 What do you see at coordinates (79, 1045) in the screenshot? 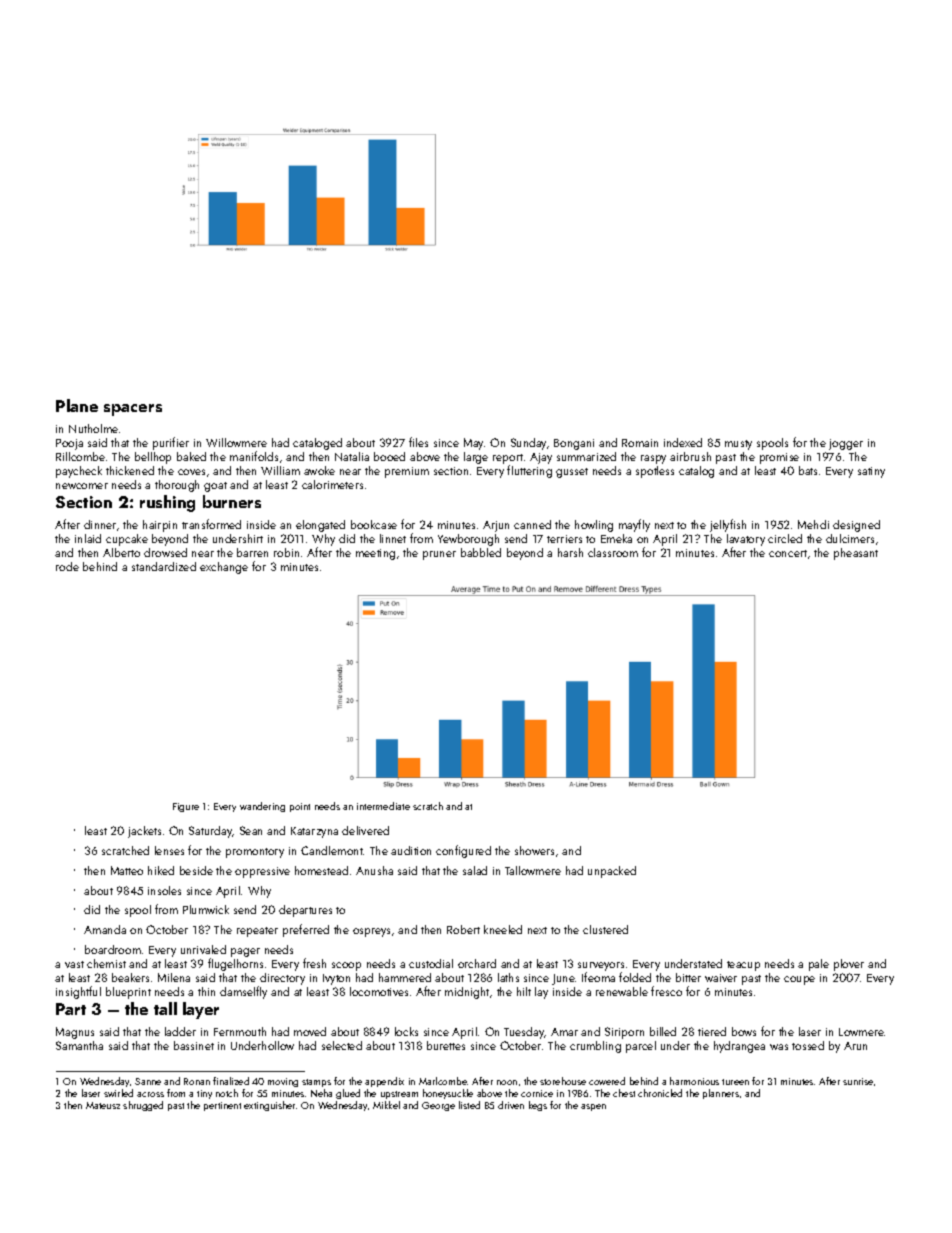
I see `Samantha` at bounding box center [79, 1045].
